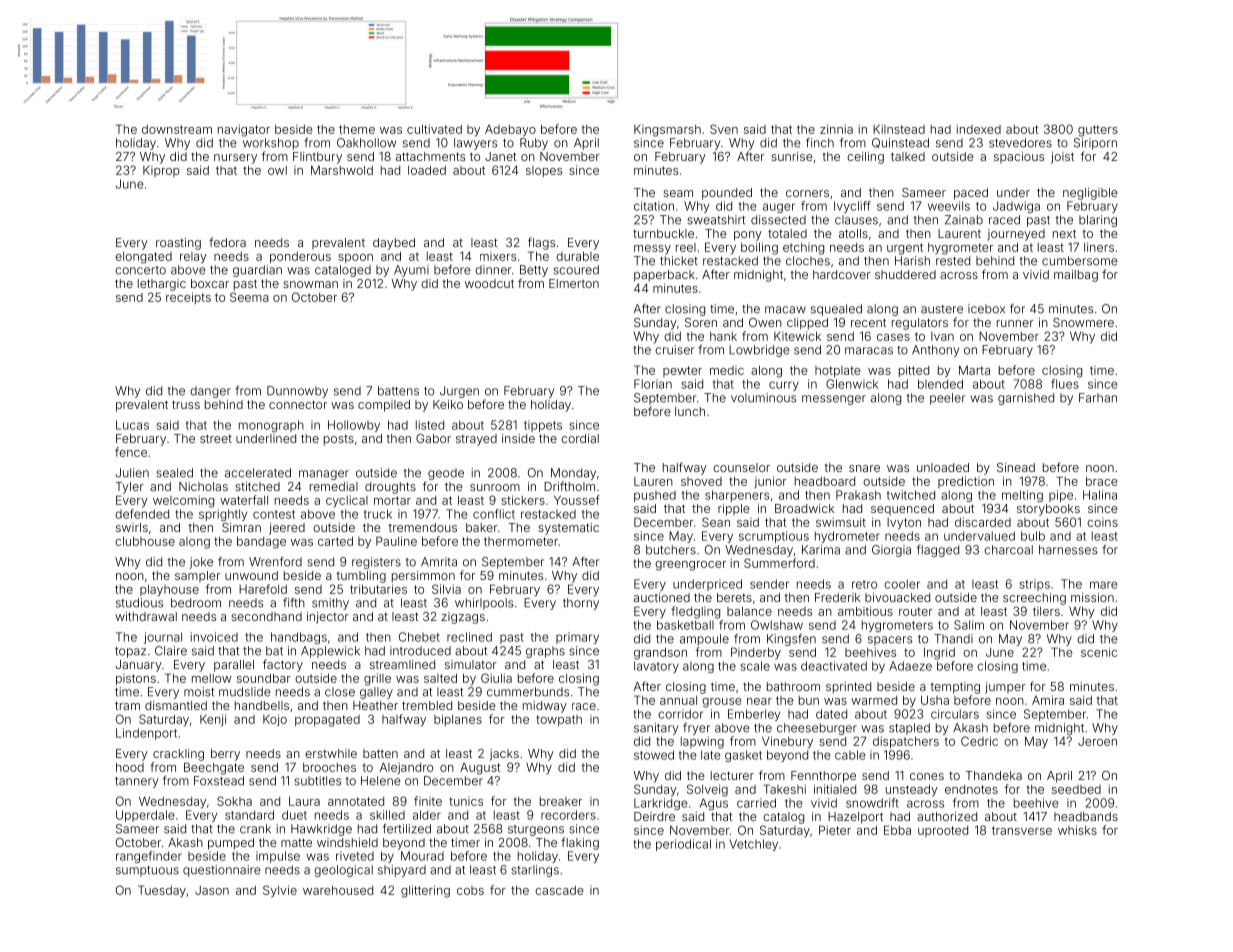 Image resolution: width=1233 pixels, height=952 pixels. I want to click on concerto, so click(140, 270).
